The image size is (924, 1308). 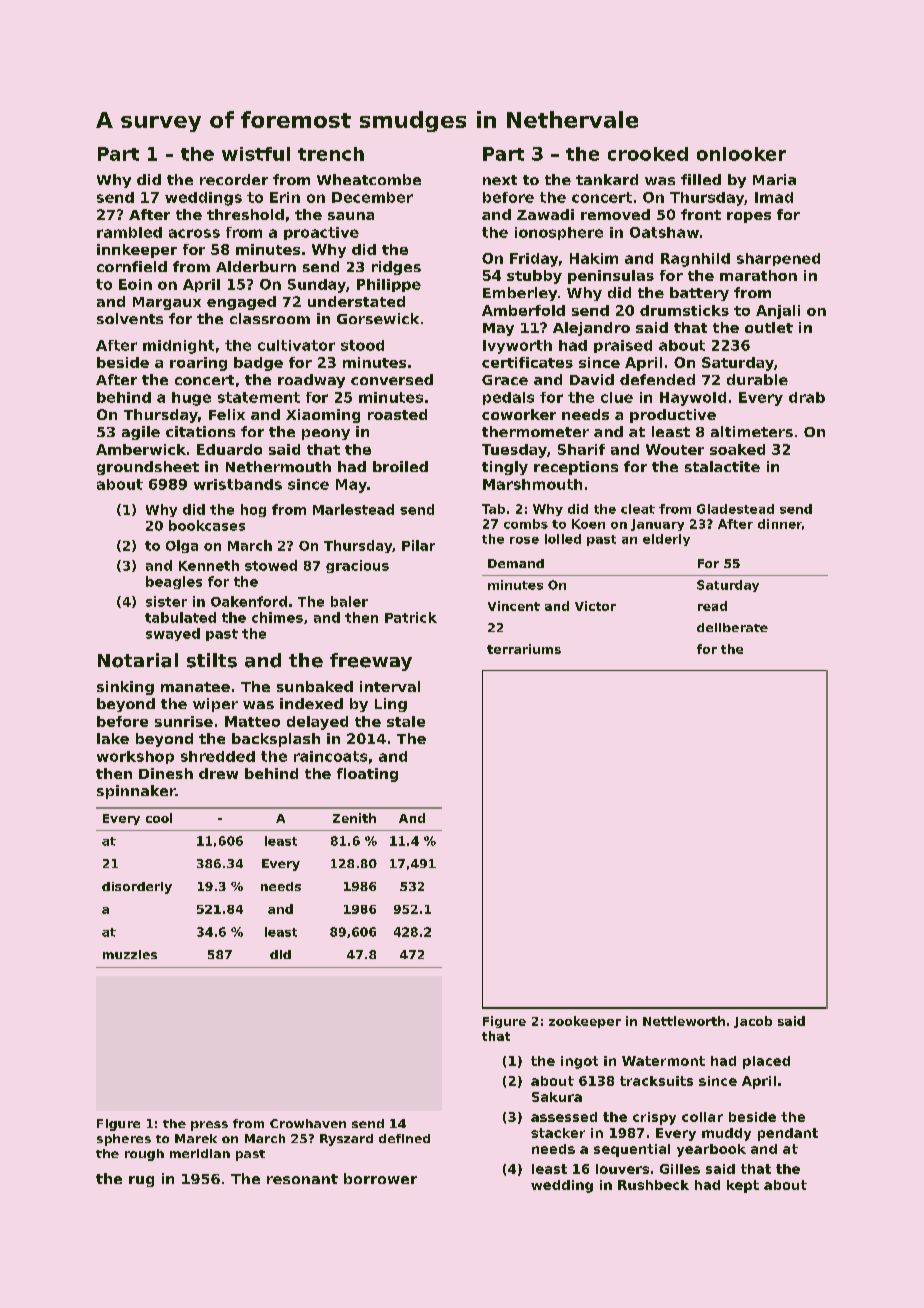 I want to click on wistful, so click(x=256, y=154).
